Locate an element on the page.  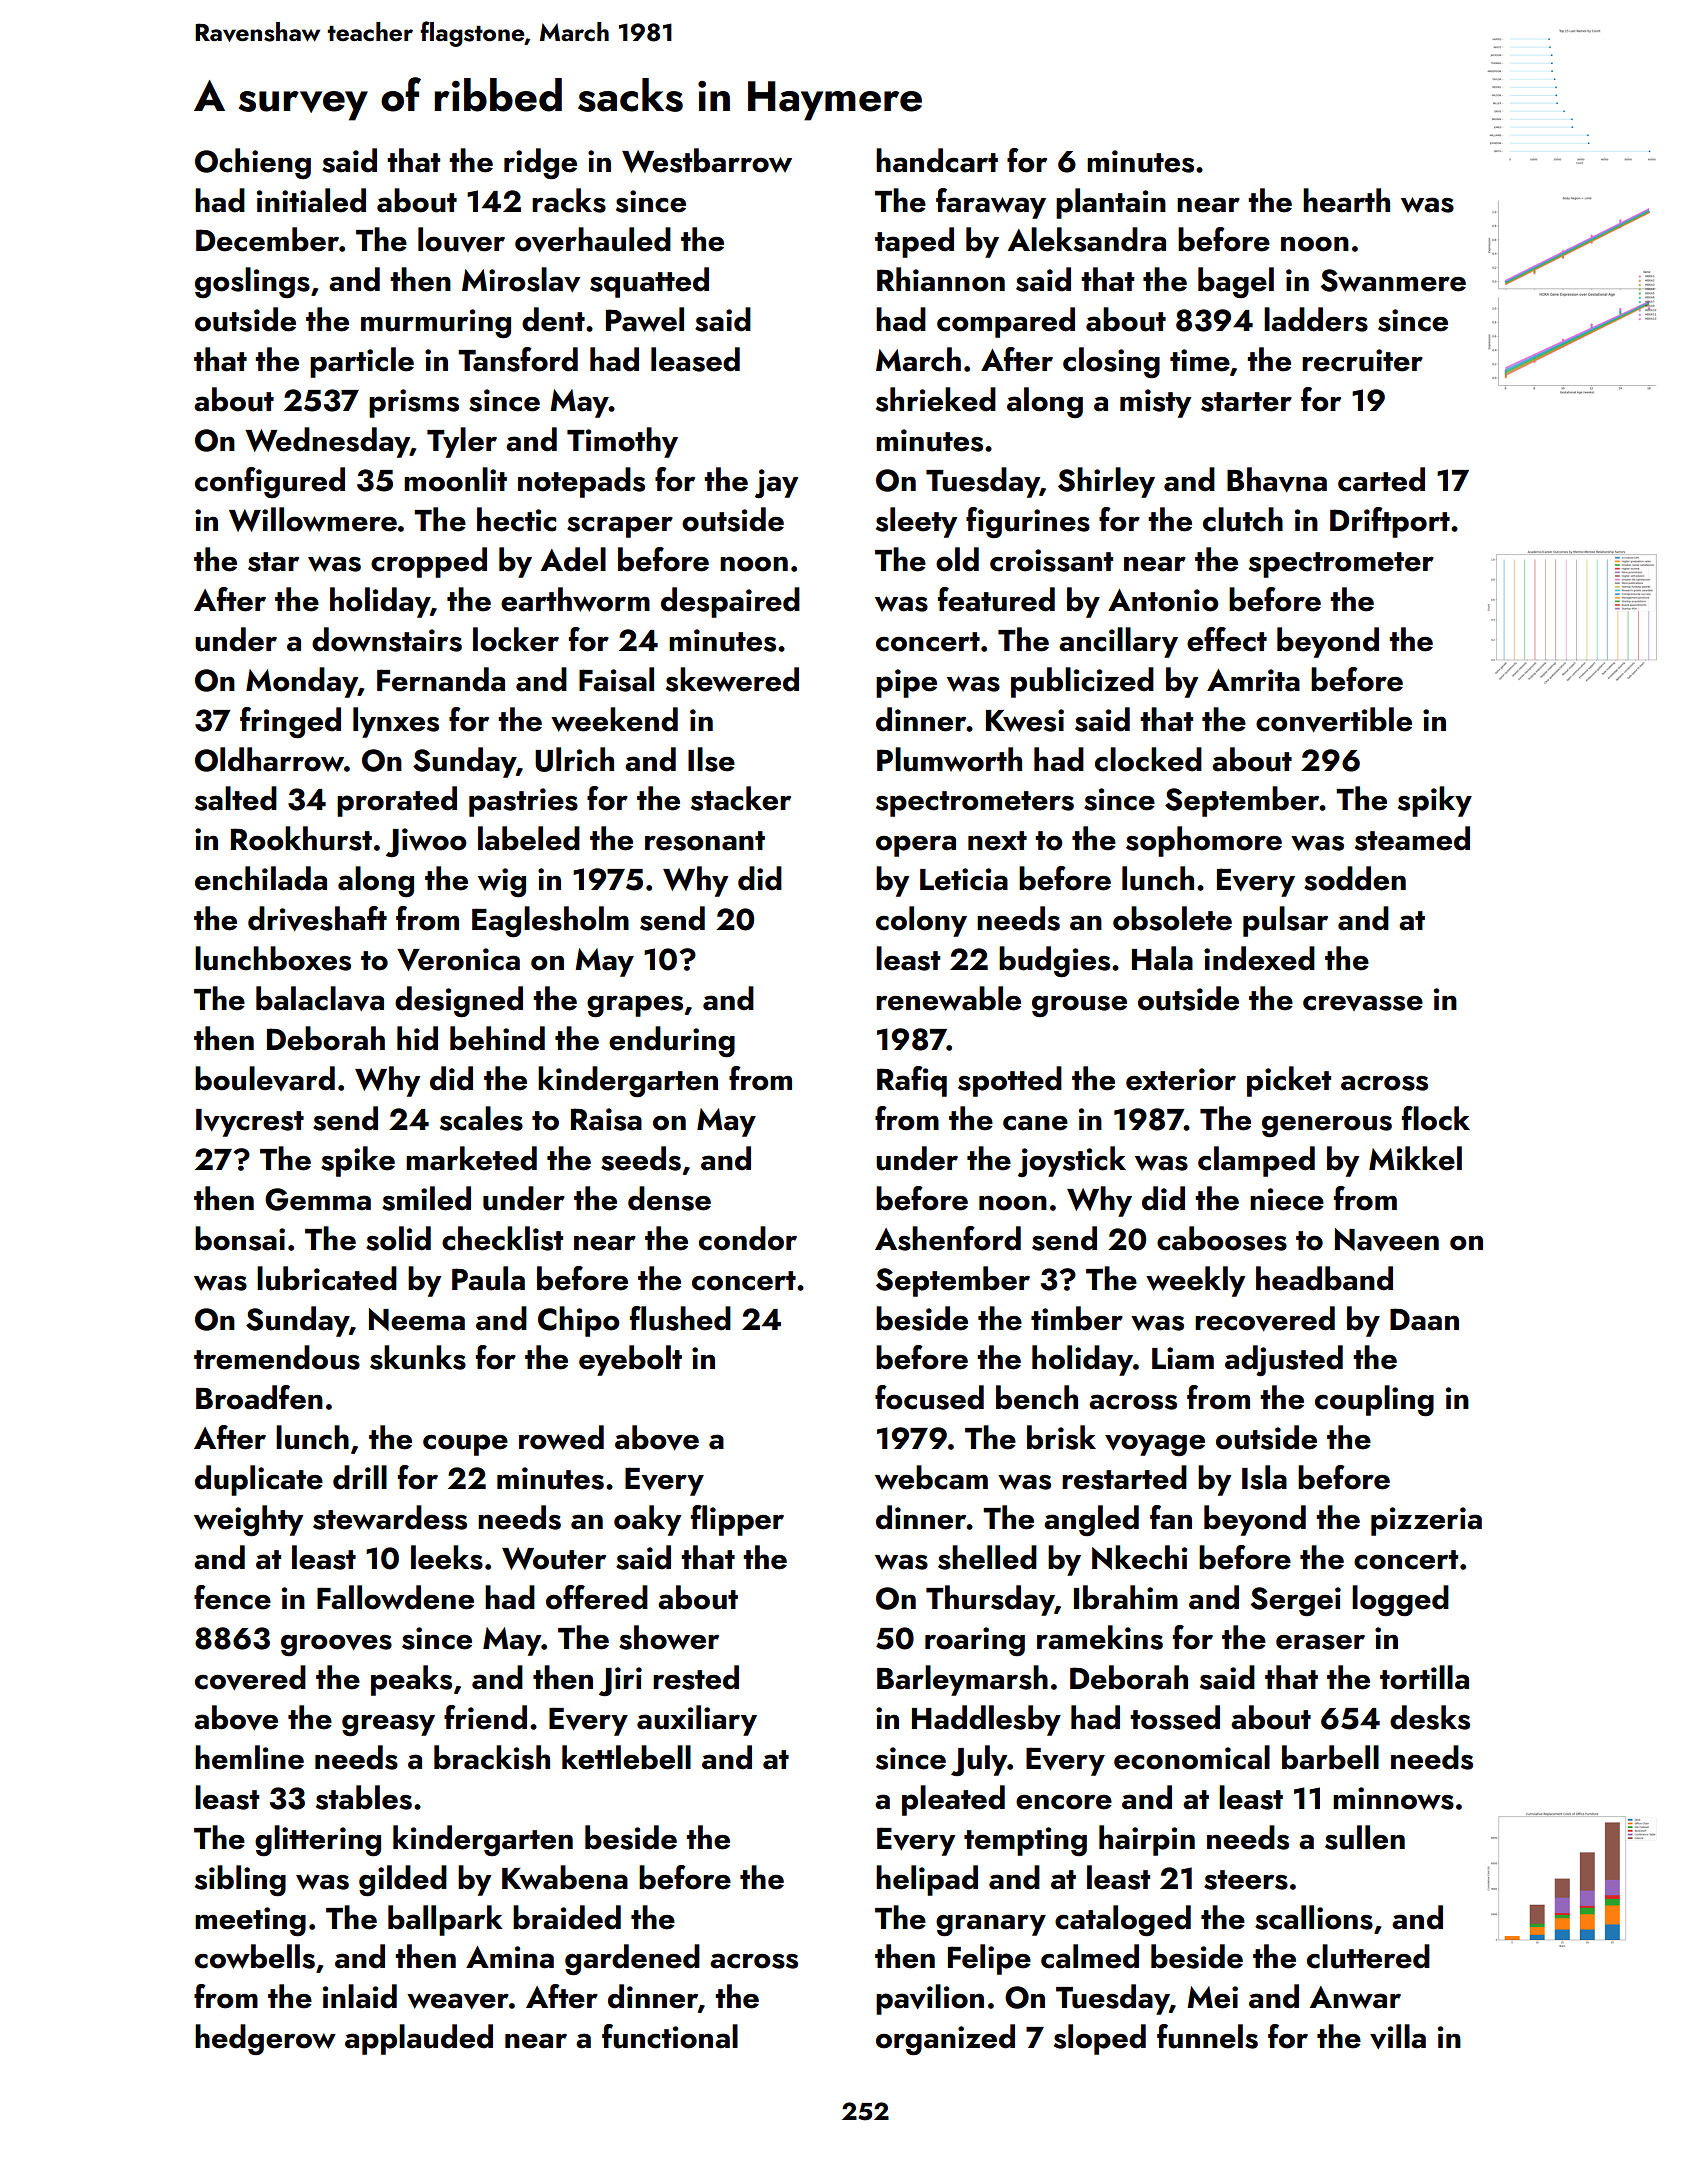
ladders is located at coordinates (1316, 319).
